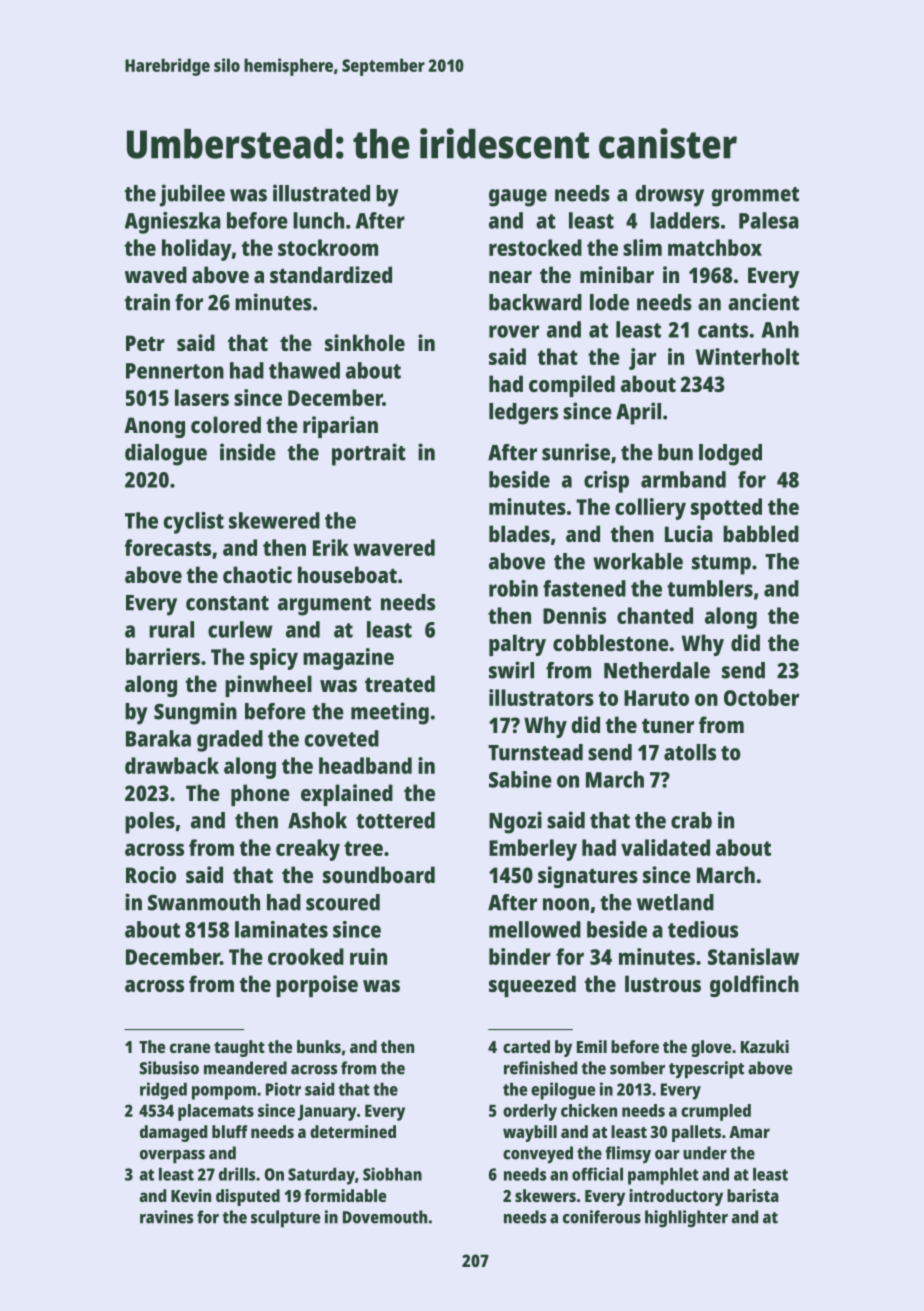 Image resolution: width=924 pixels, height=1311 pixels. What do you see at coordinates (365, 765) in the screenshot?
I see `headband` at bounding box center [365, 765].
